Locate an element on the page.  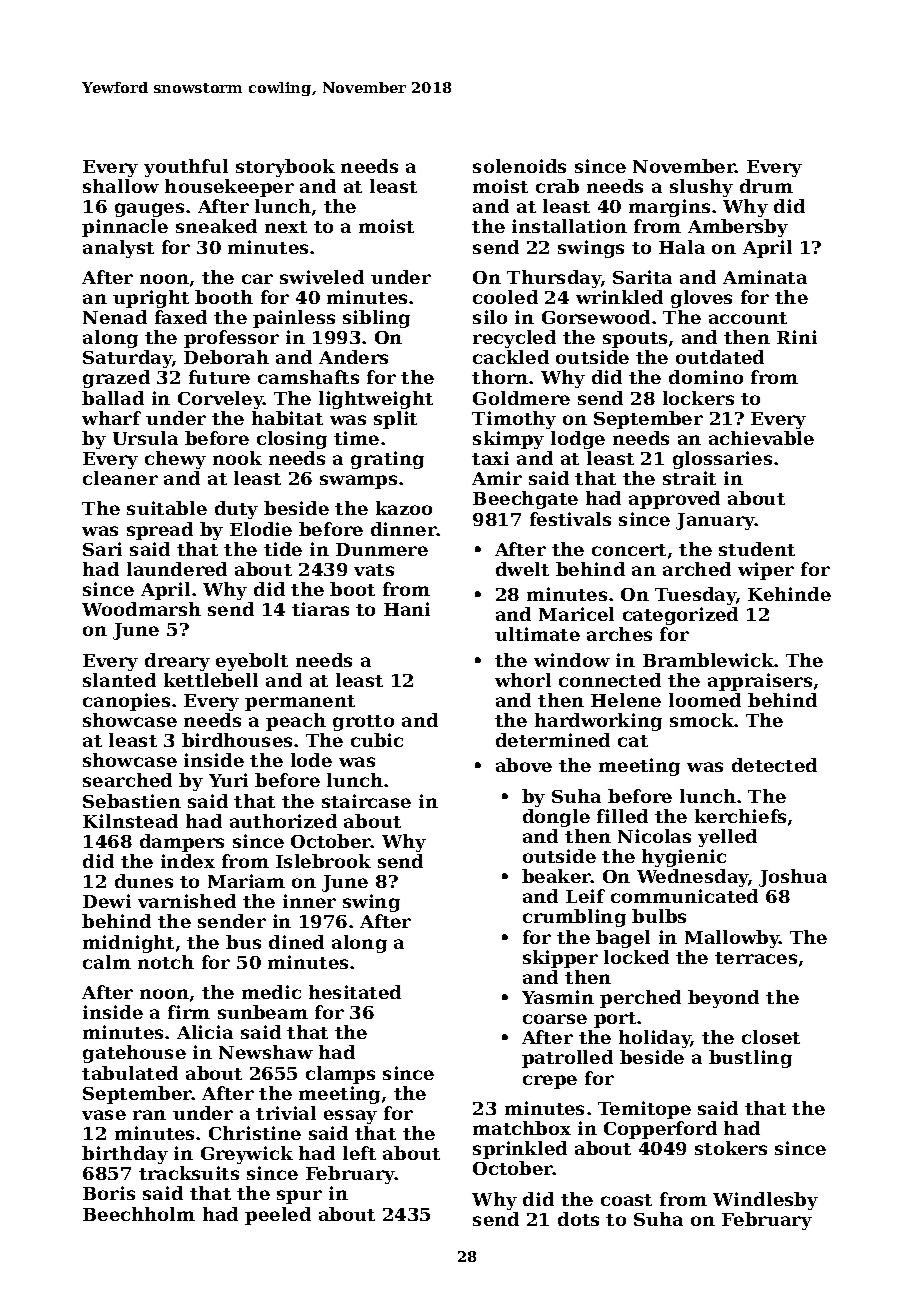
Tuesday is located at coordinates (695, 596).
